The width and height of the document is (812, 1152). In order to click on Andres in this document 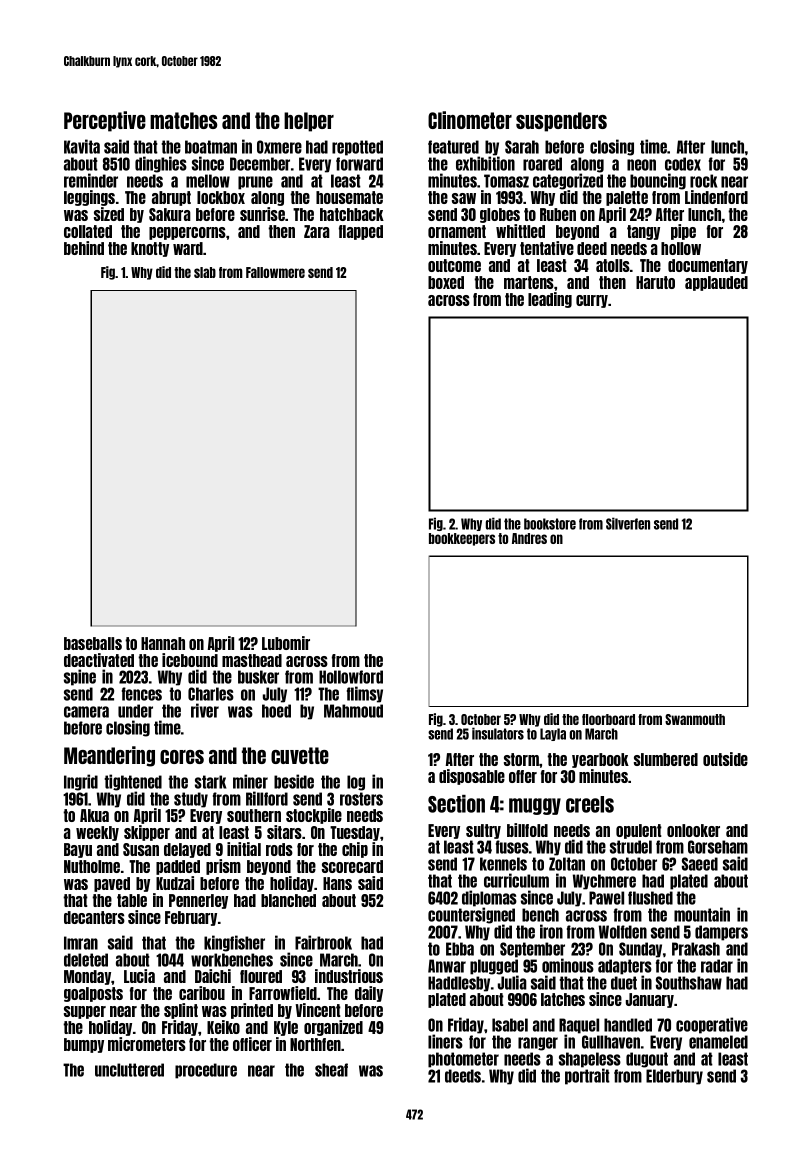, I will do `click(529, 538)`.
